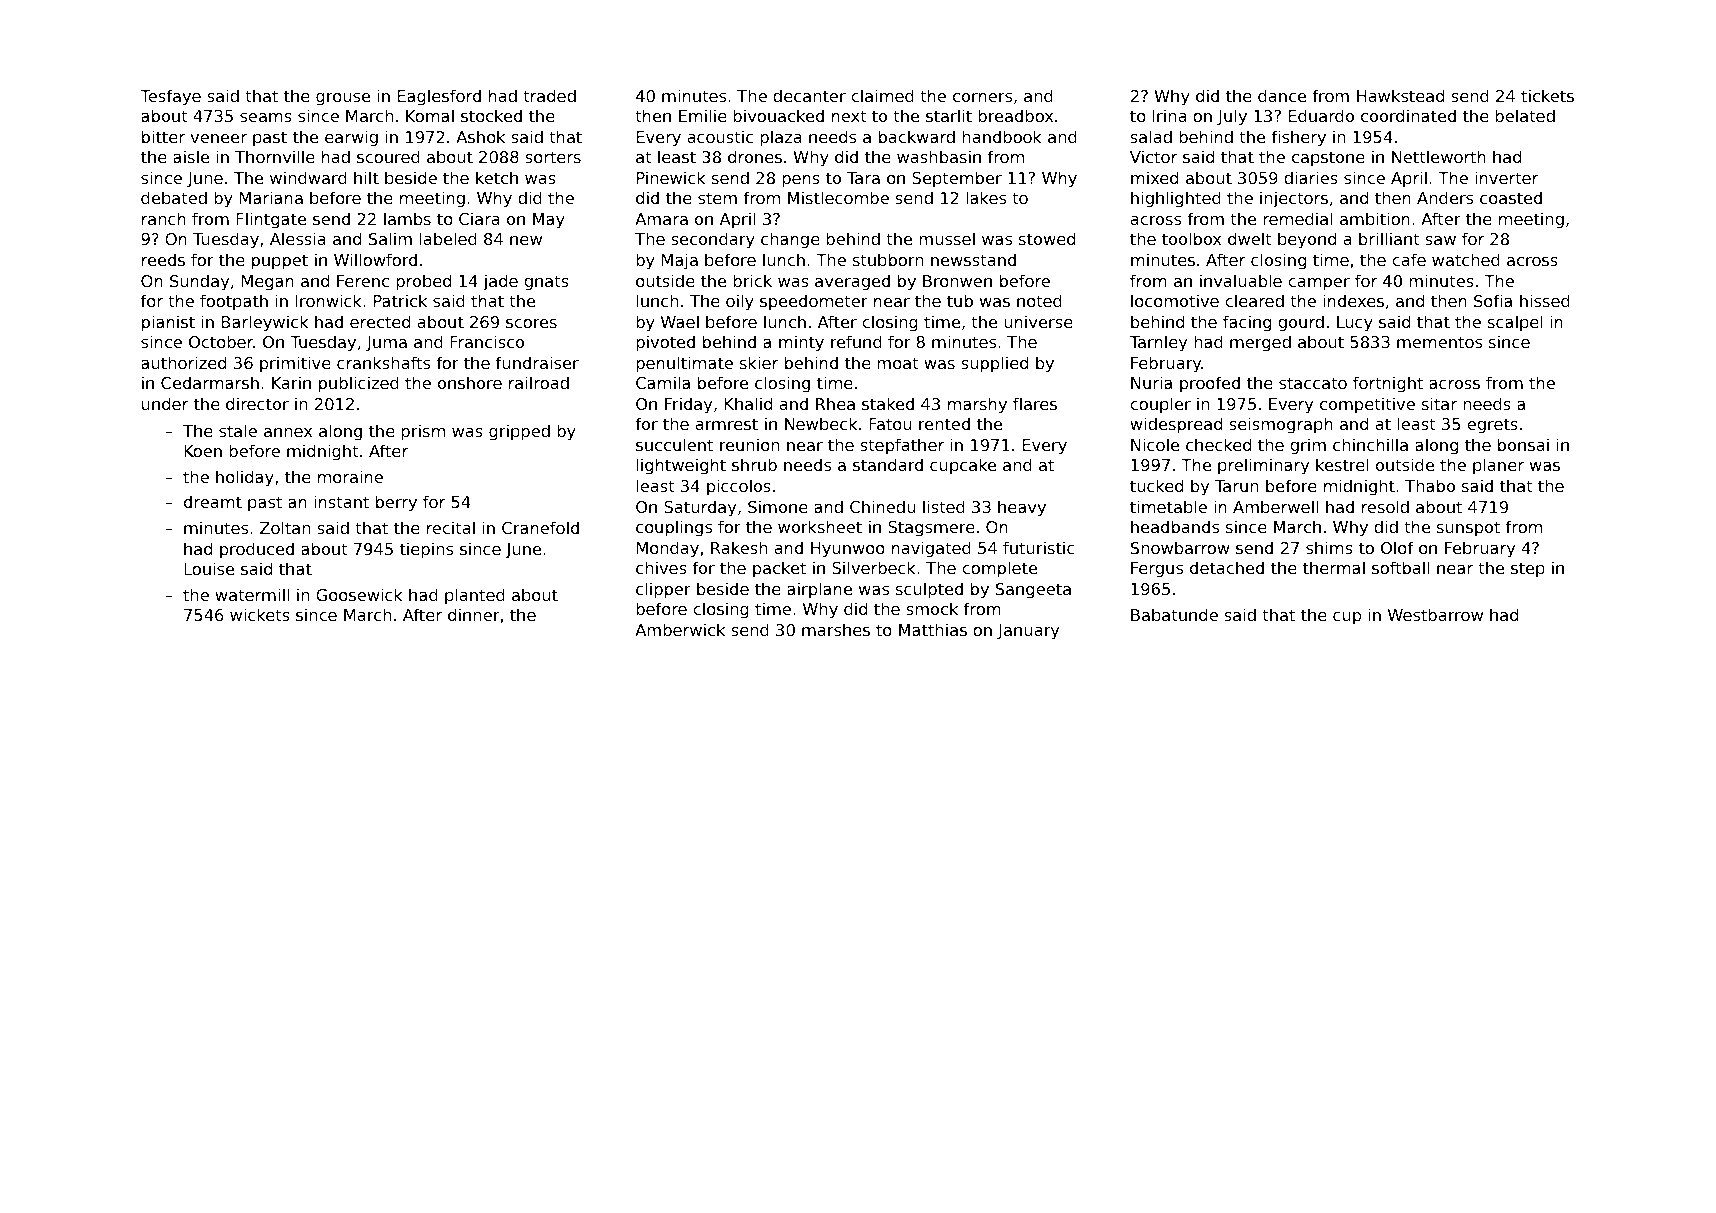  Describe the element at coordinates (809, 95) in the screenshot. I see `decanter` at that location.
